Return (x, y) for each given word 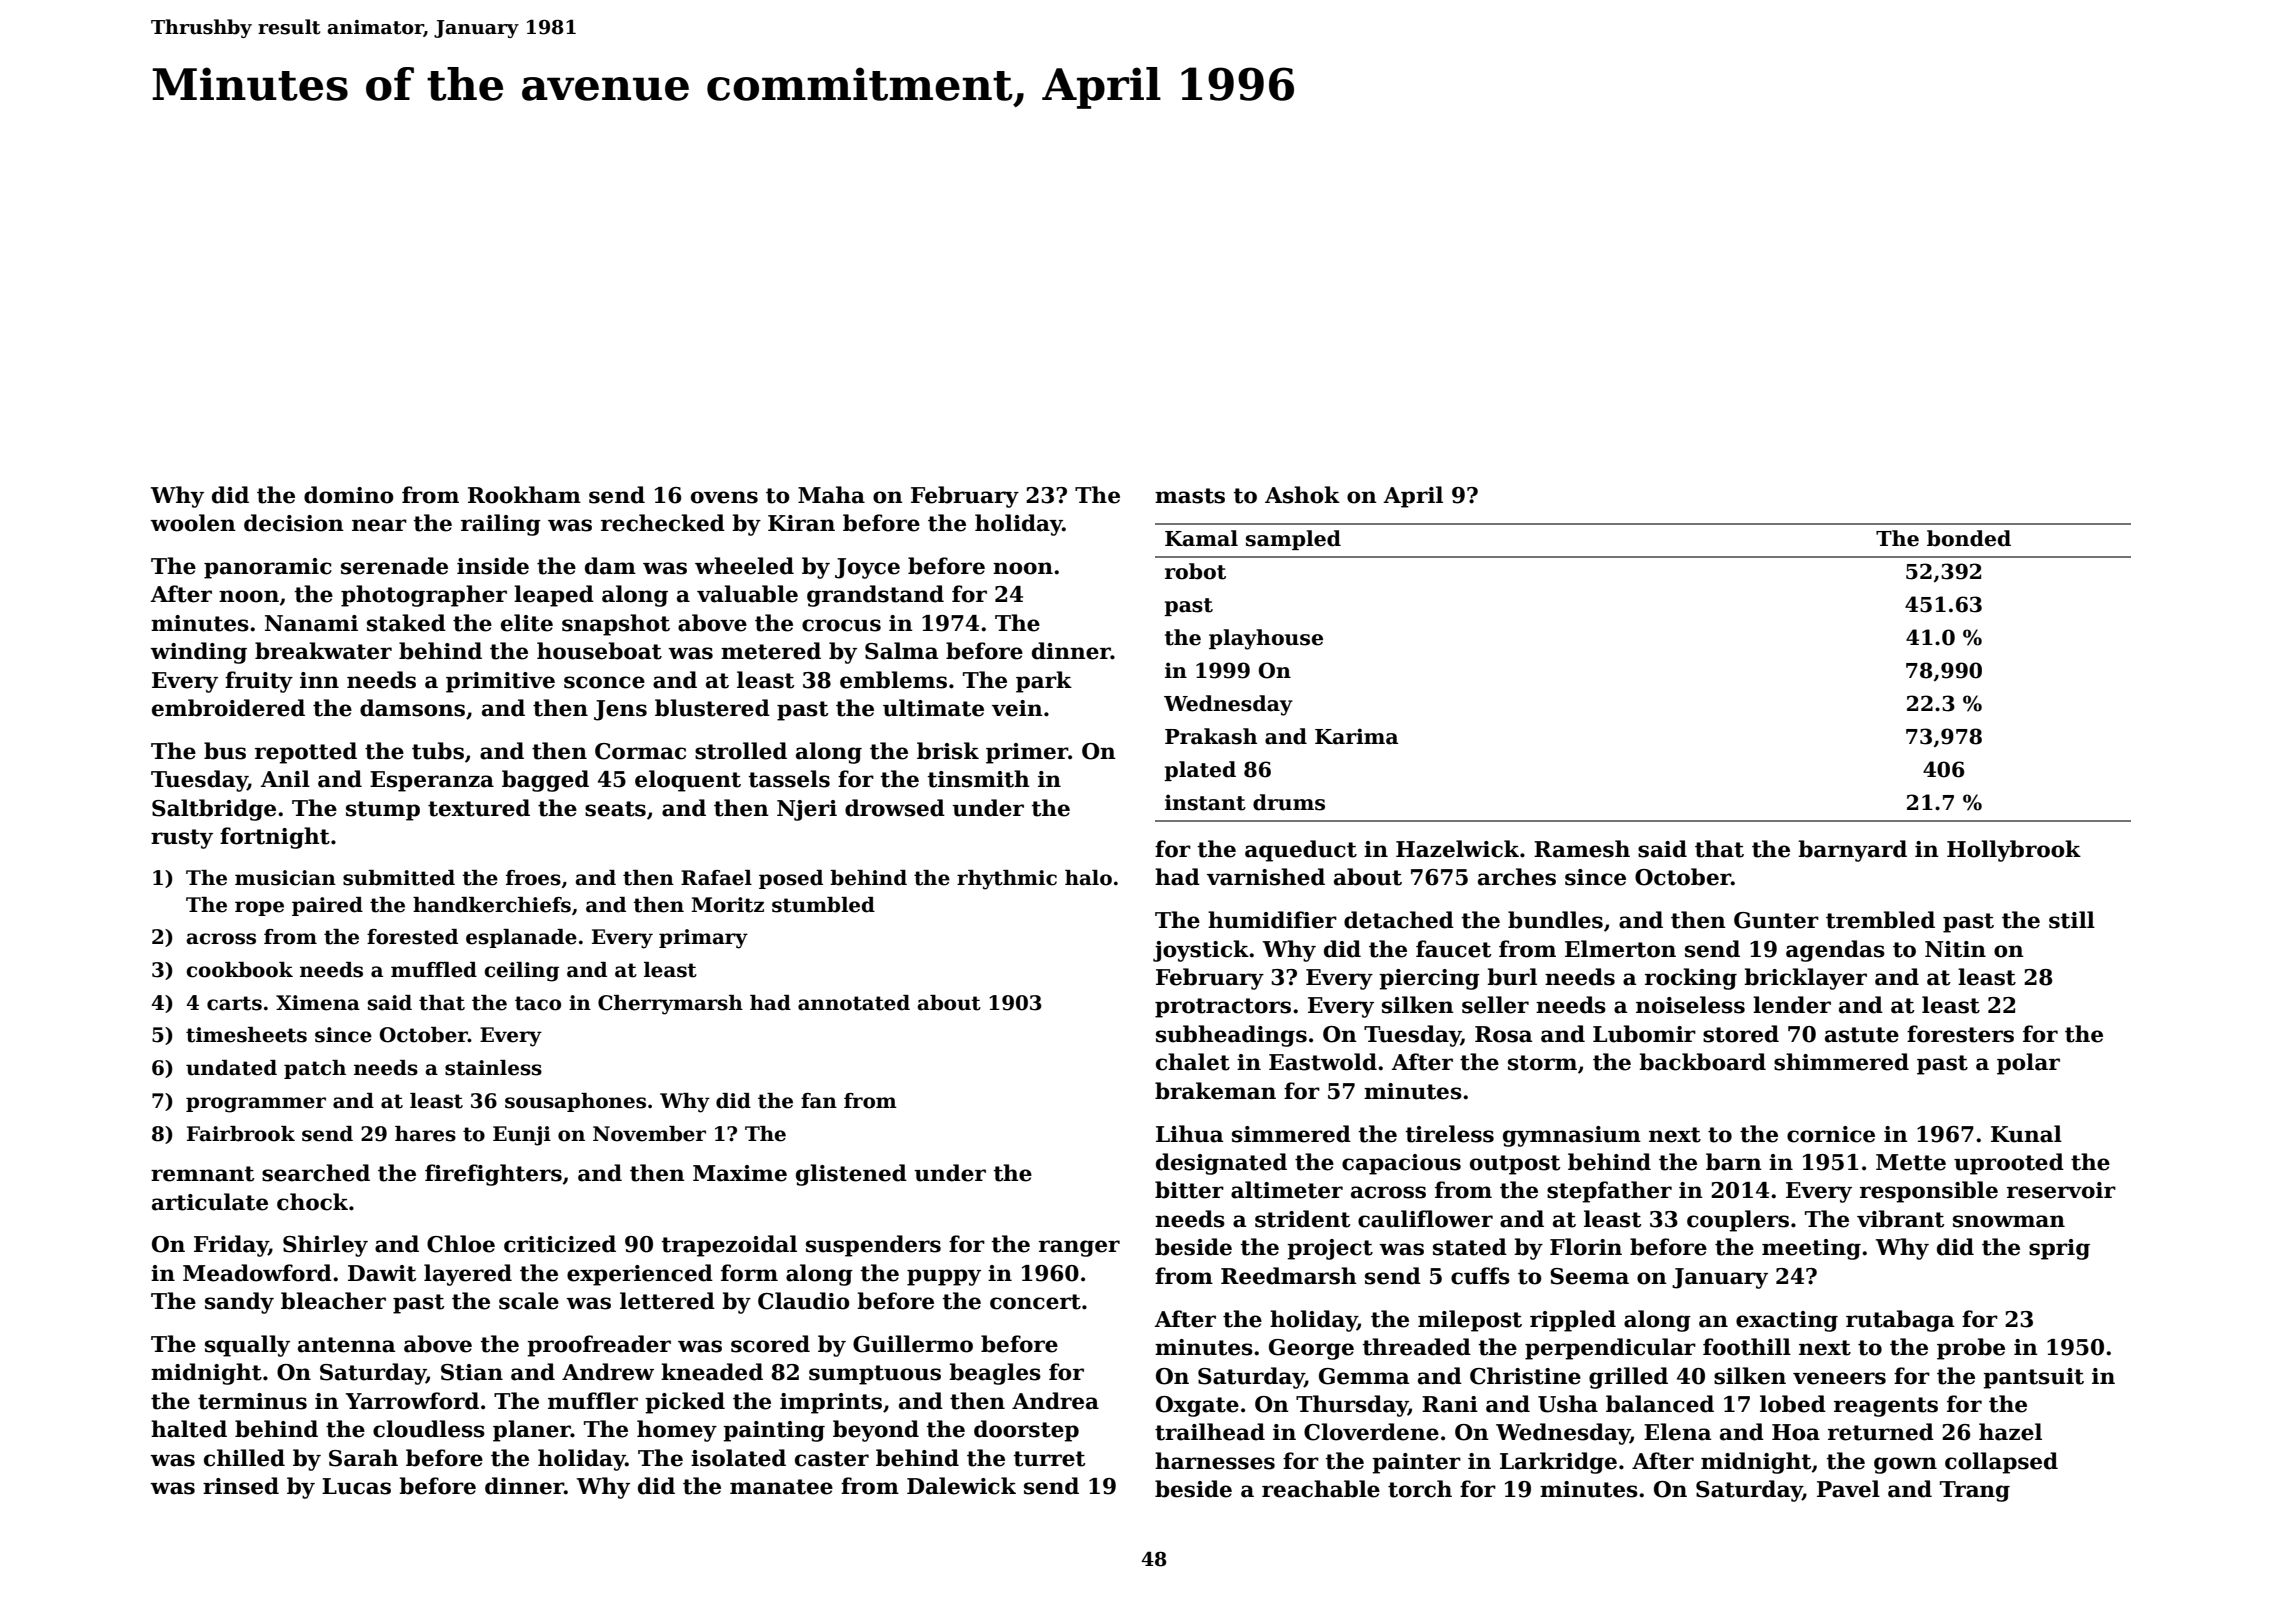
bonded (1969, 538)
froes (533, 878)
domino (349, 495)
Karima (1356, 736)
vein (1017, 708)
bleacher (333, 1301)
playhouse (1266, 639)
